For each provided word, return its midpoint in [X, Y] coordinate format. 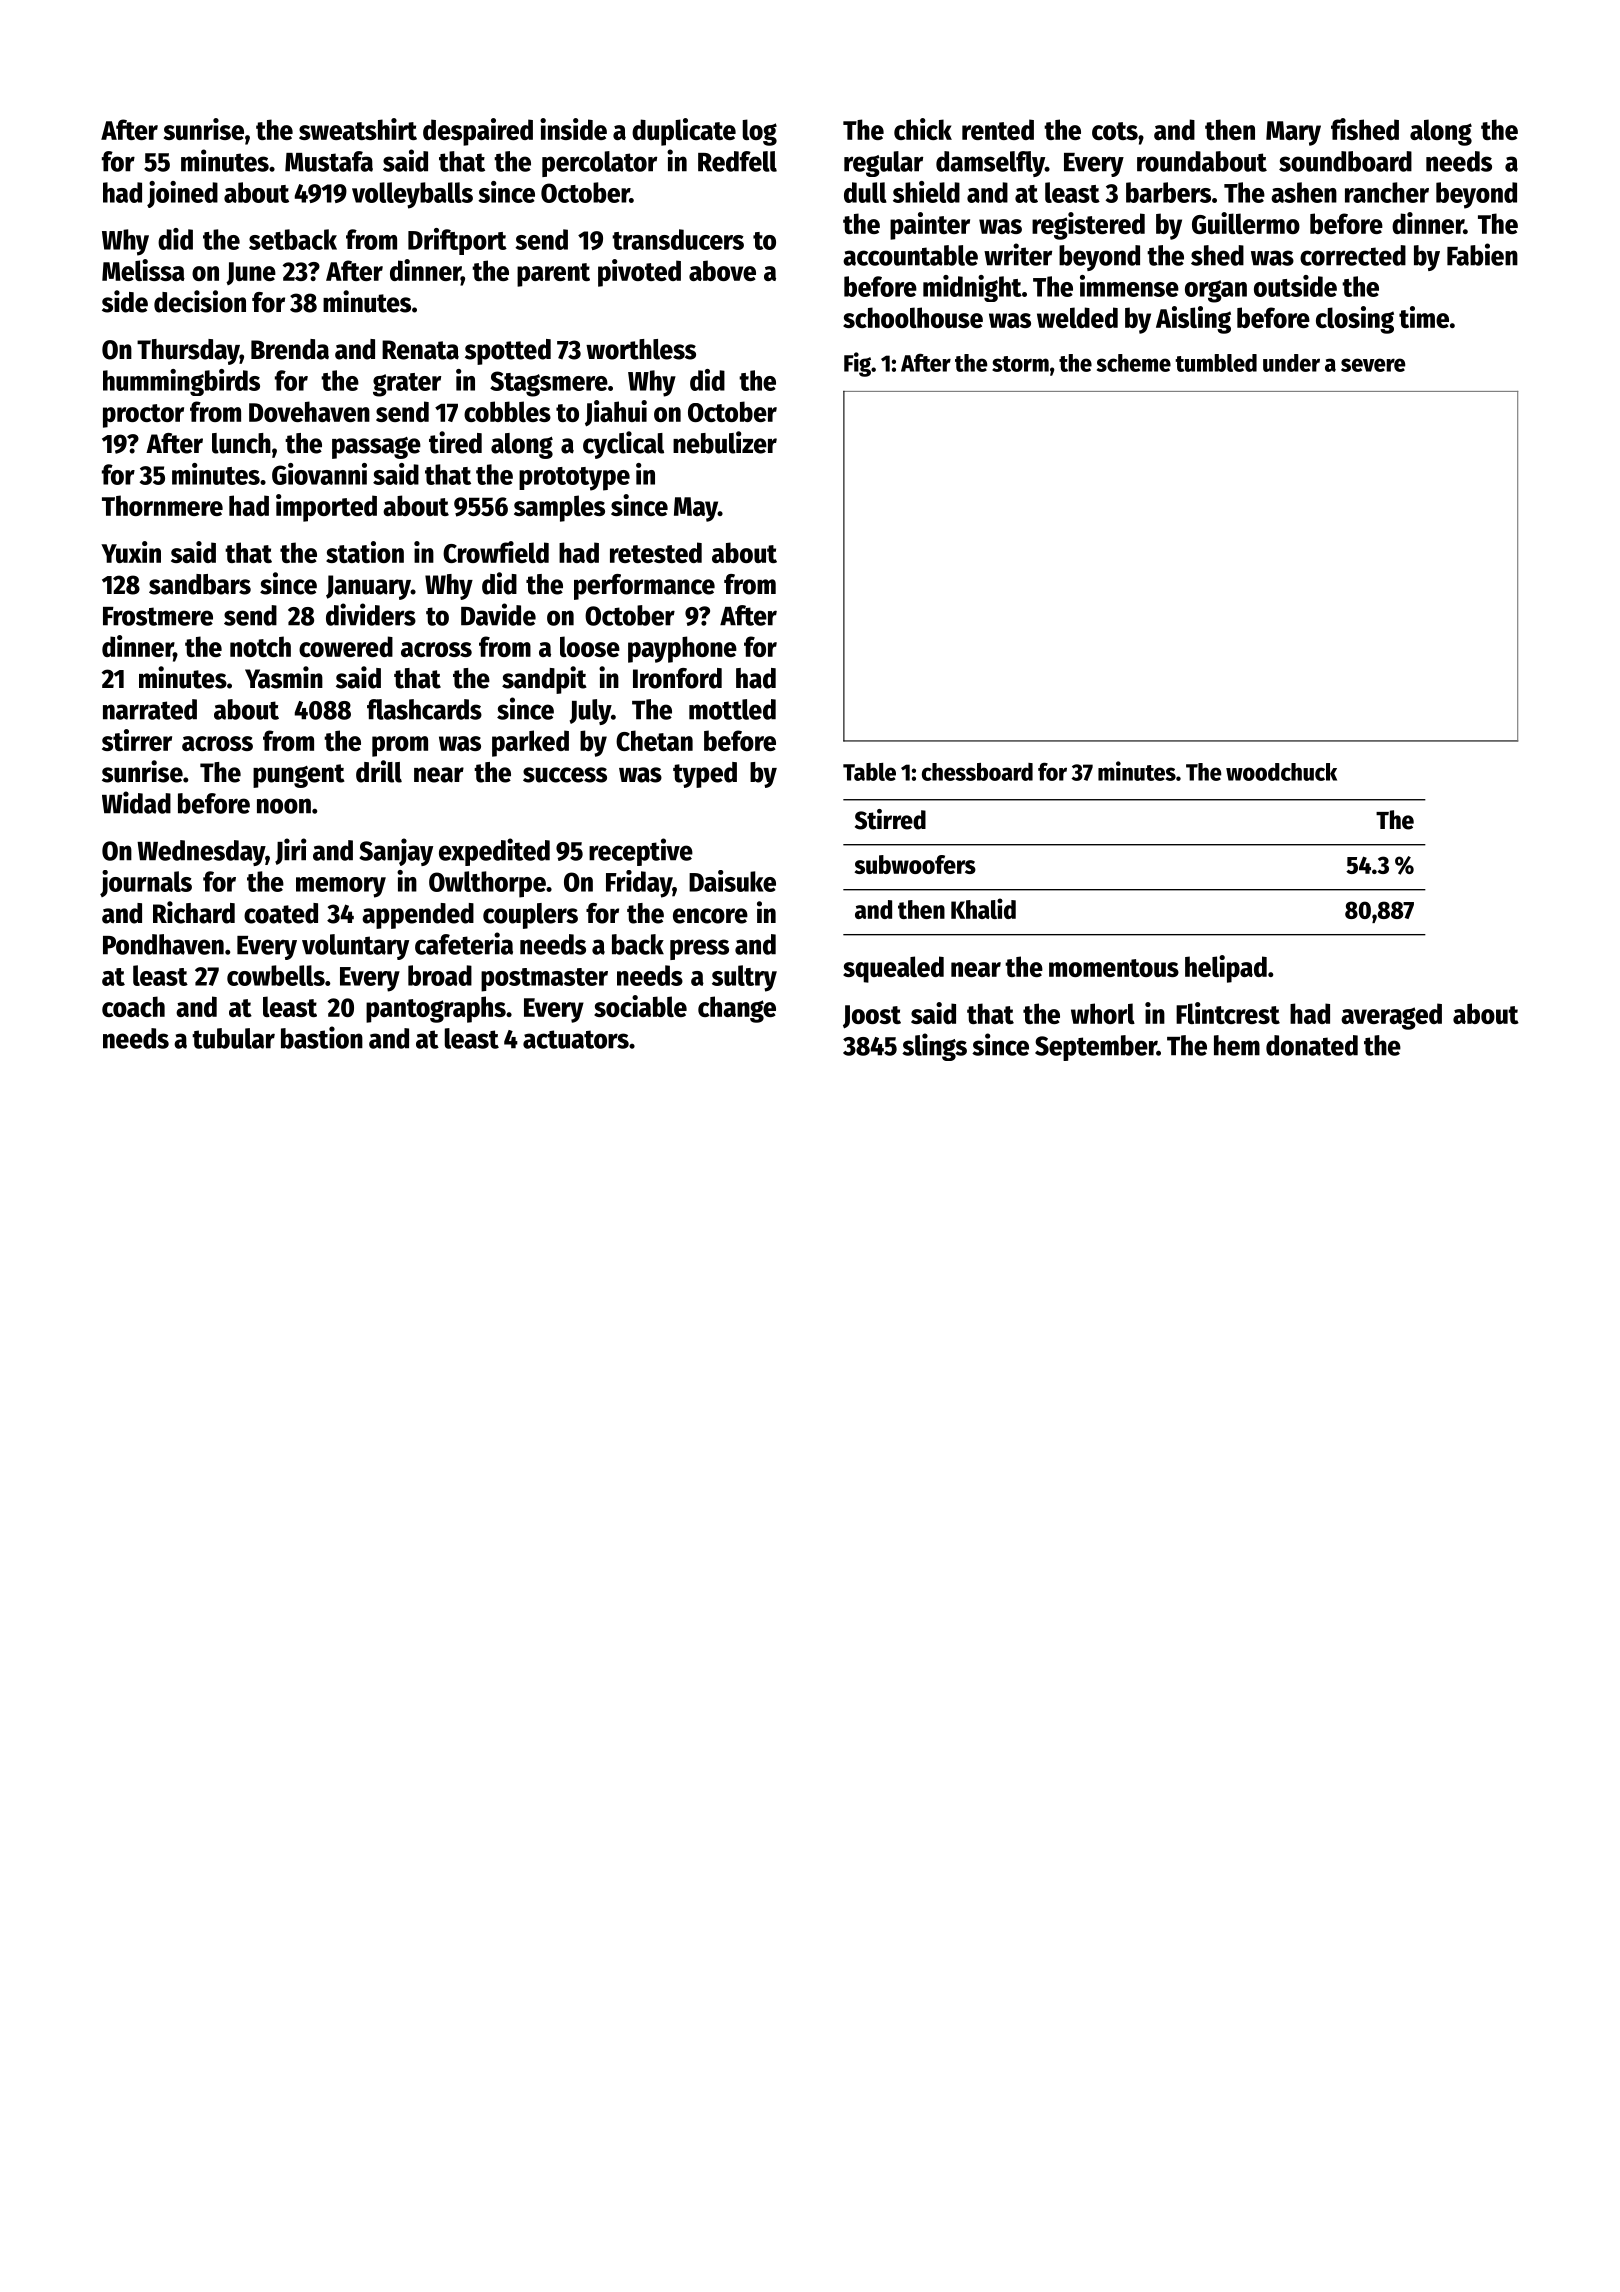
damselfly [990, 164]
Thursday [188, 352]
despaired [478, 132]
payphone [682, 649]
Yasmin [284, 677]
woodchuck [1281, 772]
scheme [1134, 363]
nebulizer [725, 442]
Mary [1293, 133]
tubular [233, 1038]
